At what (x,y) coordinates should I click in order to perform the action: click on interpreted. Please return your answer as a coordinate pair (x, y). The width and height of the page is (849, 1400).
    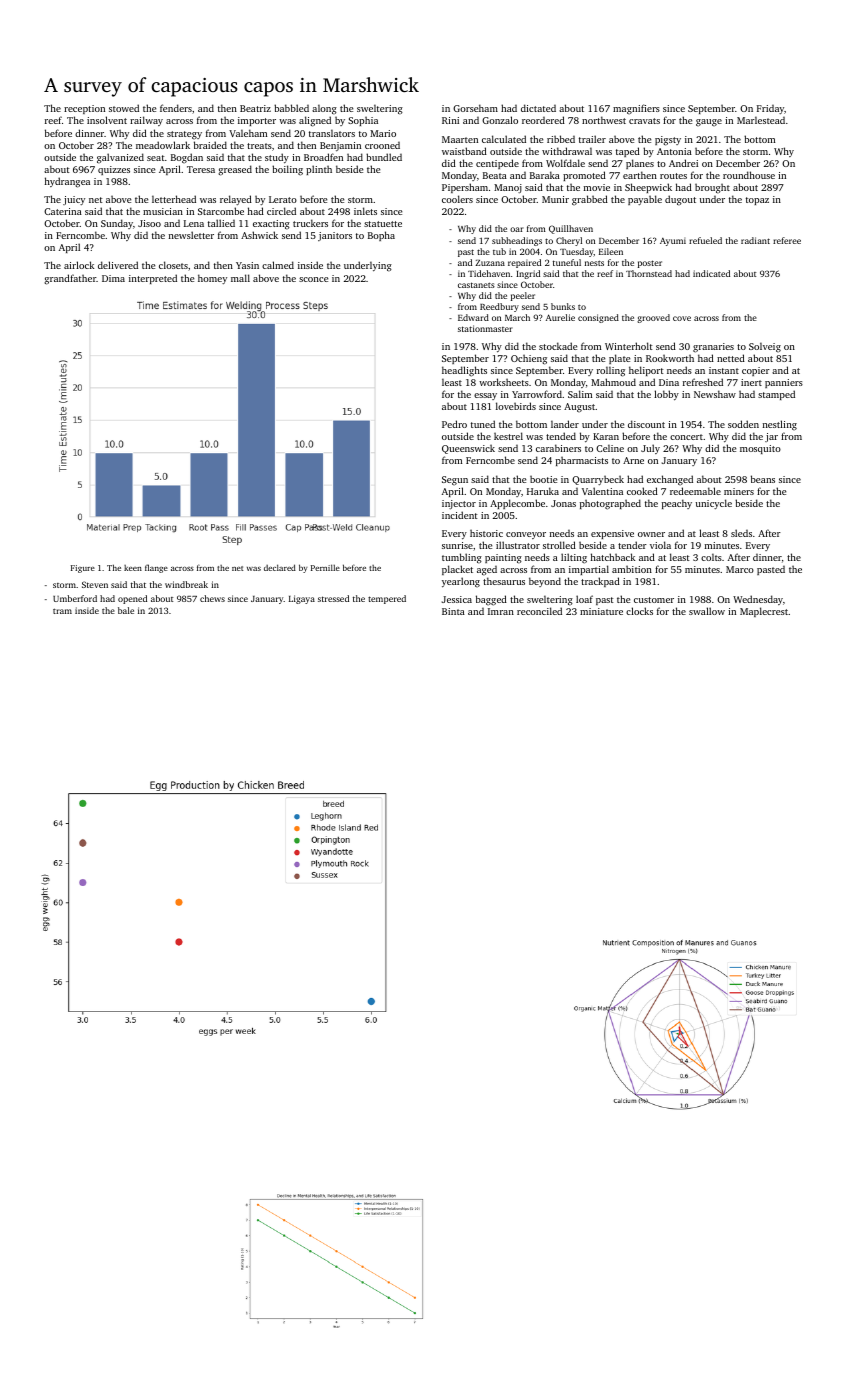
    Looking at the image, I should click on (153, 279).
